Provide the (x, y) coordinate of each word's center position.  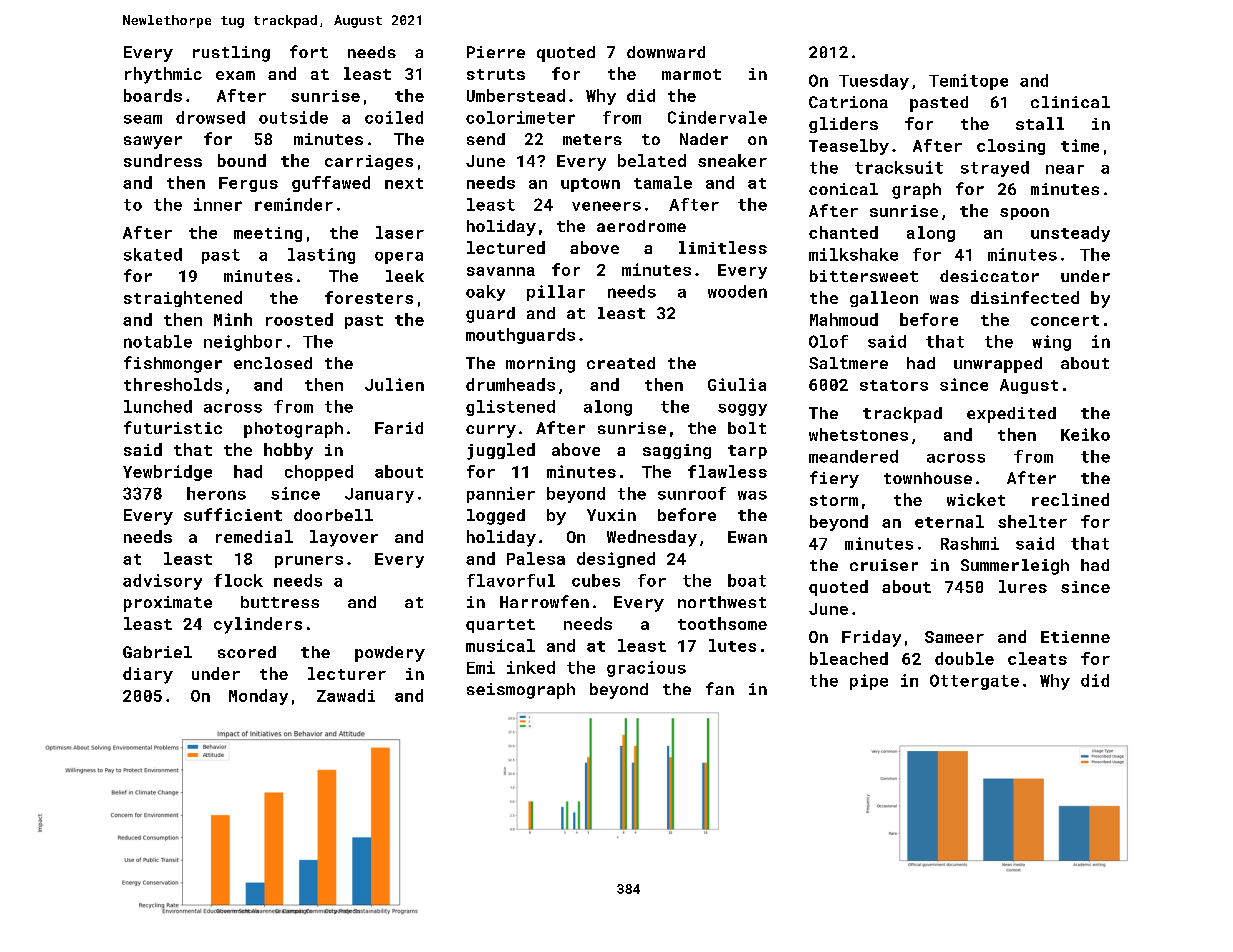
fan (720, 688)
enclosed (273, 363)
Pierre (496, 52)
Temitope (968, 82)
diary (148, 675)
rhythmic (163, 75)
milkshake (853, 254)
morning (540, 365)
